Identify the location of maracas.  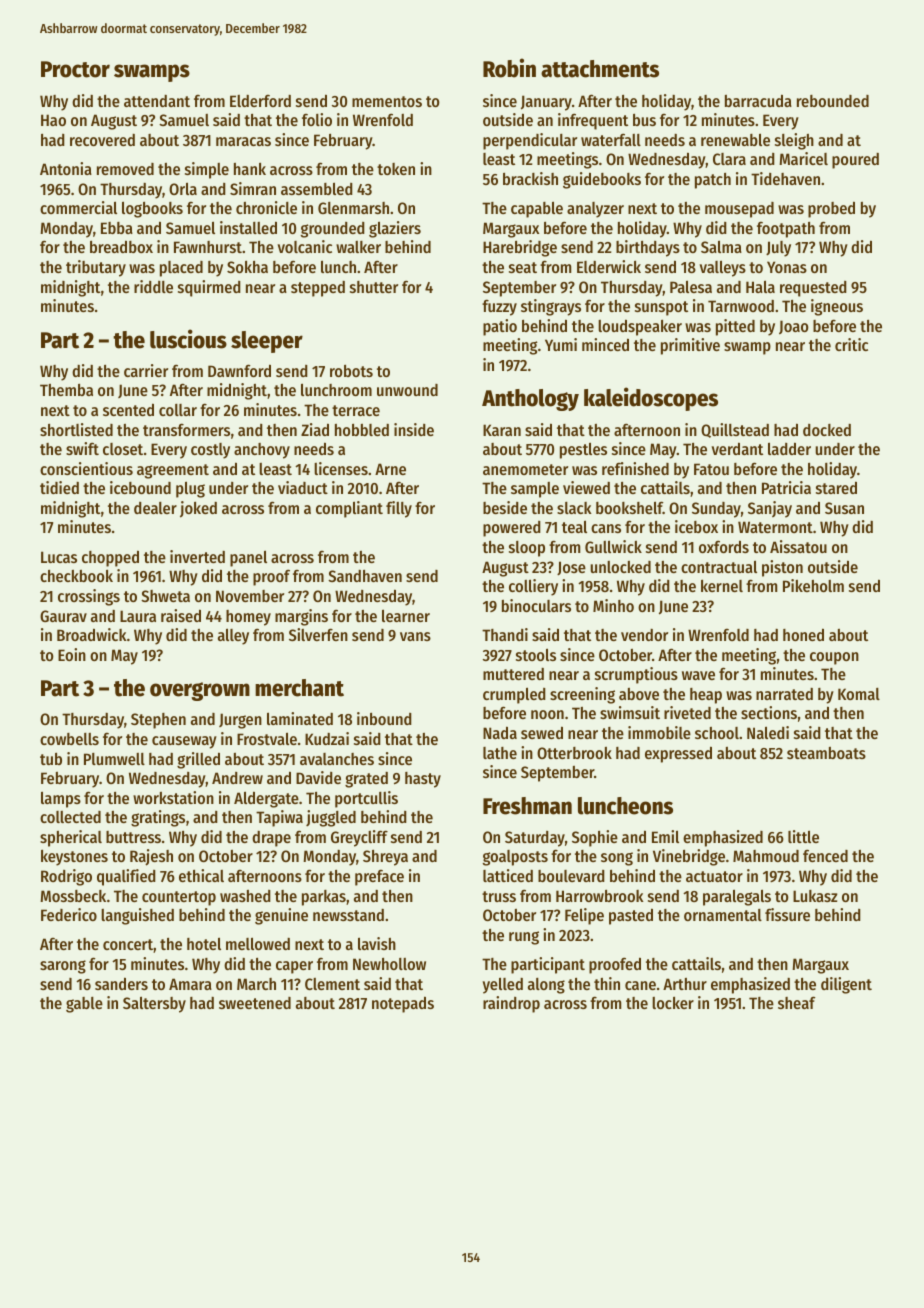
(243, 141).
